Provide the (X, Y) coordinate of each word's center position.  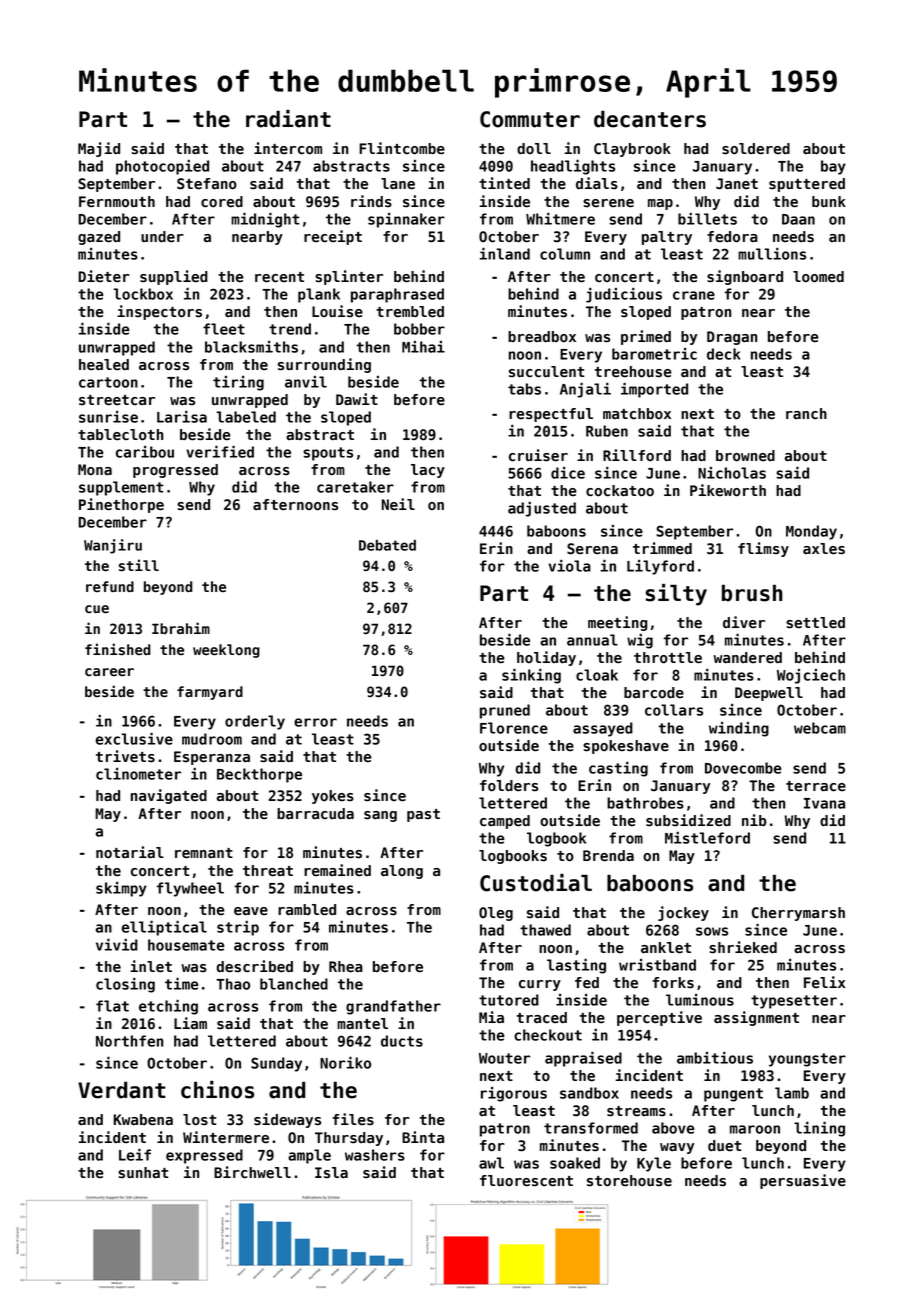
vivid (117, 945)
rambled (307, 910)
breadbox (542, 337)
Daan (798, 219)
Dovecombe (743, 768)
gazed (99, 238)
